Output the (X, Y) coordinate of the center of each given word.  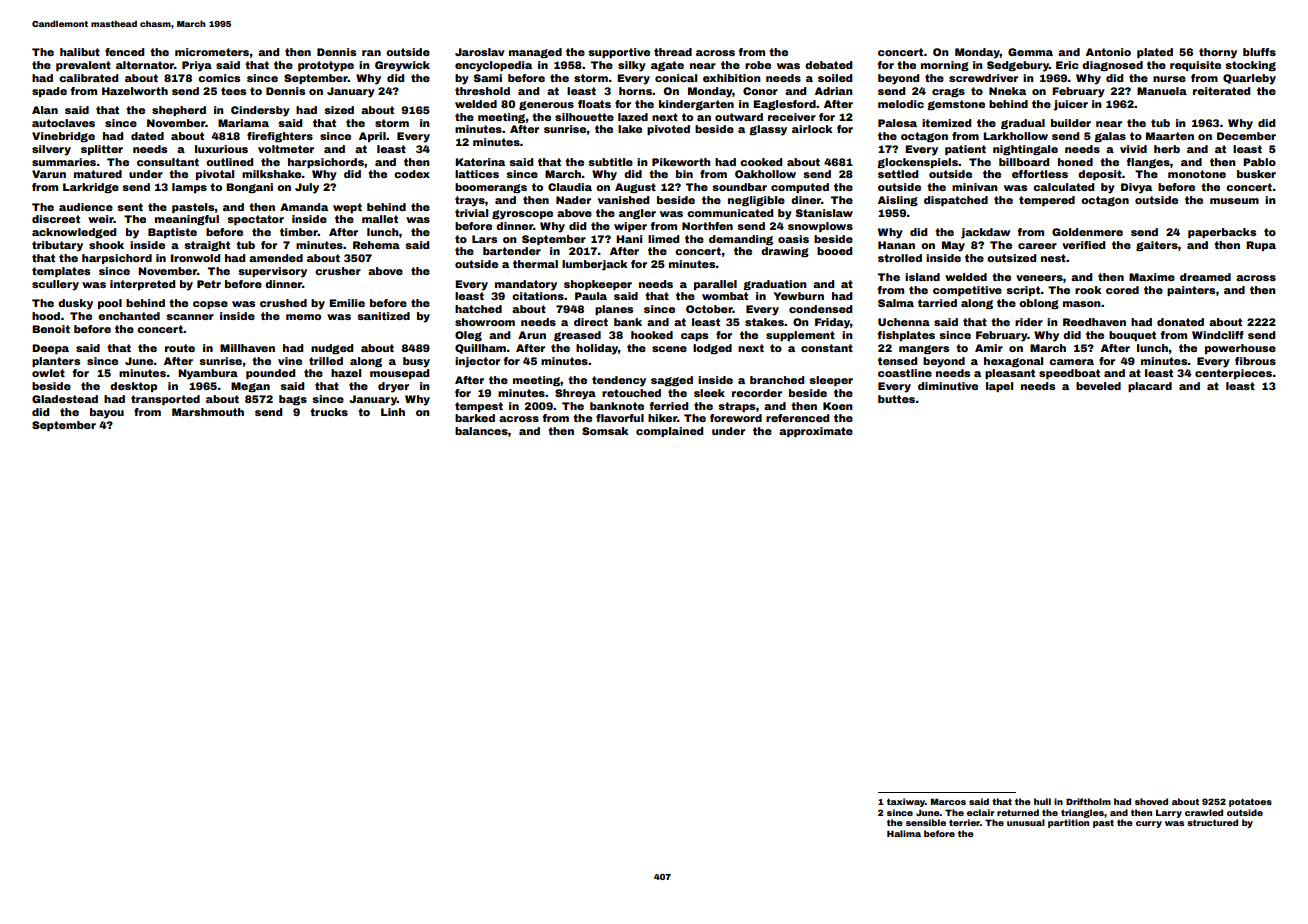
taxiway (906, 802)
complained (669, 432)
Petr (209, 284)
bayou (107, 413)
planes (614, 310)
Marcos (948, 801)
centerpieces (1233, 374)
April (372, 137)
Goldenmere (1087, 232)
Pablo (1259, 162)
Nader (573, 200)
